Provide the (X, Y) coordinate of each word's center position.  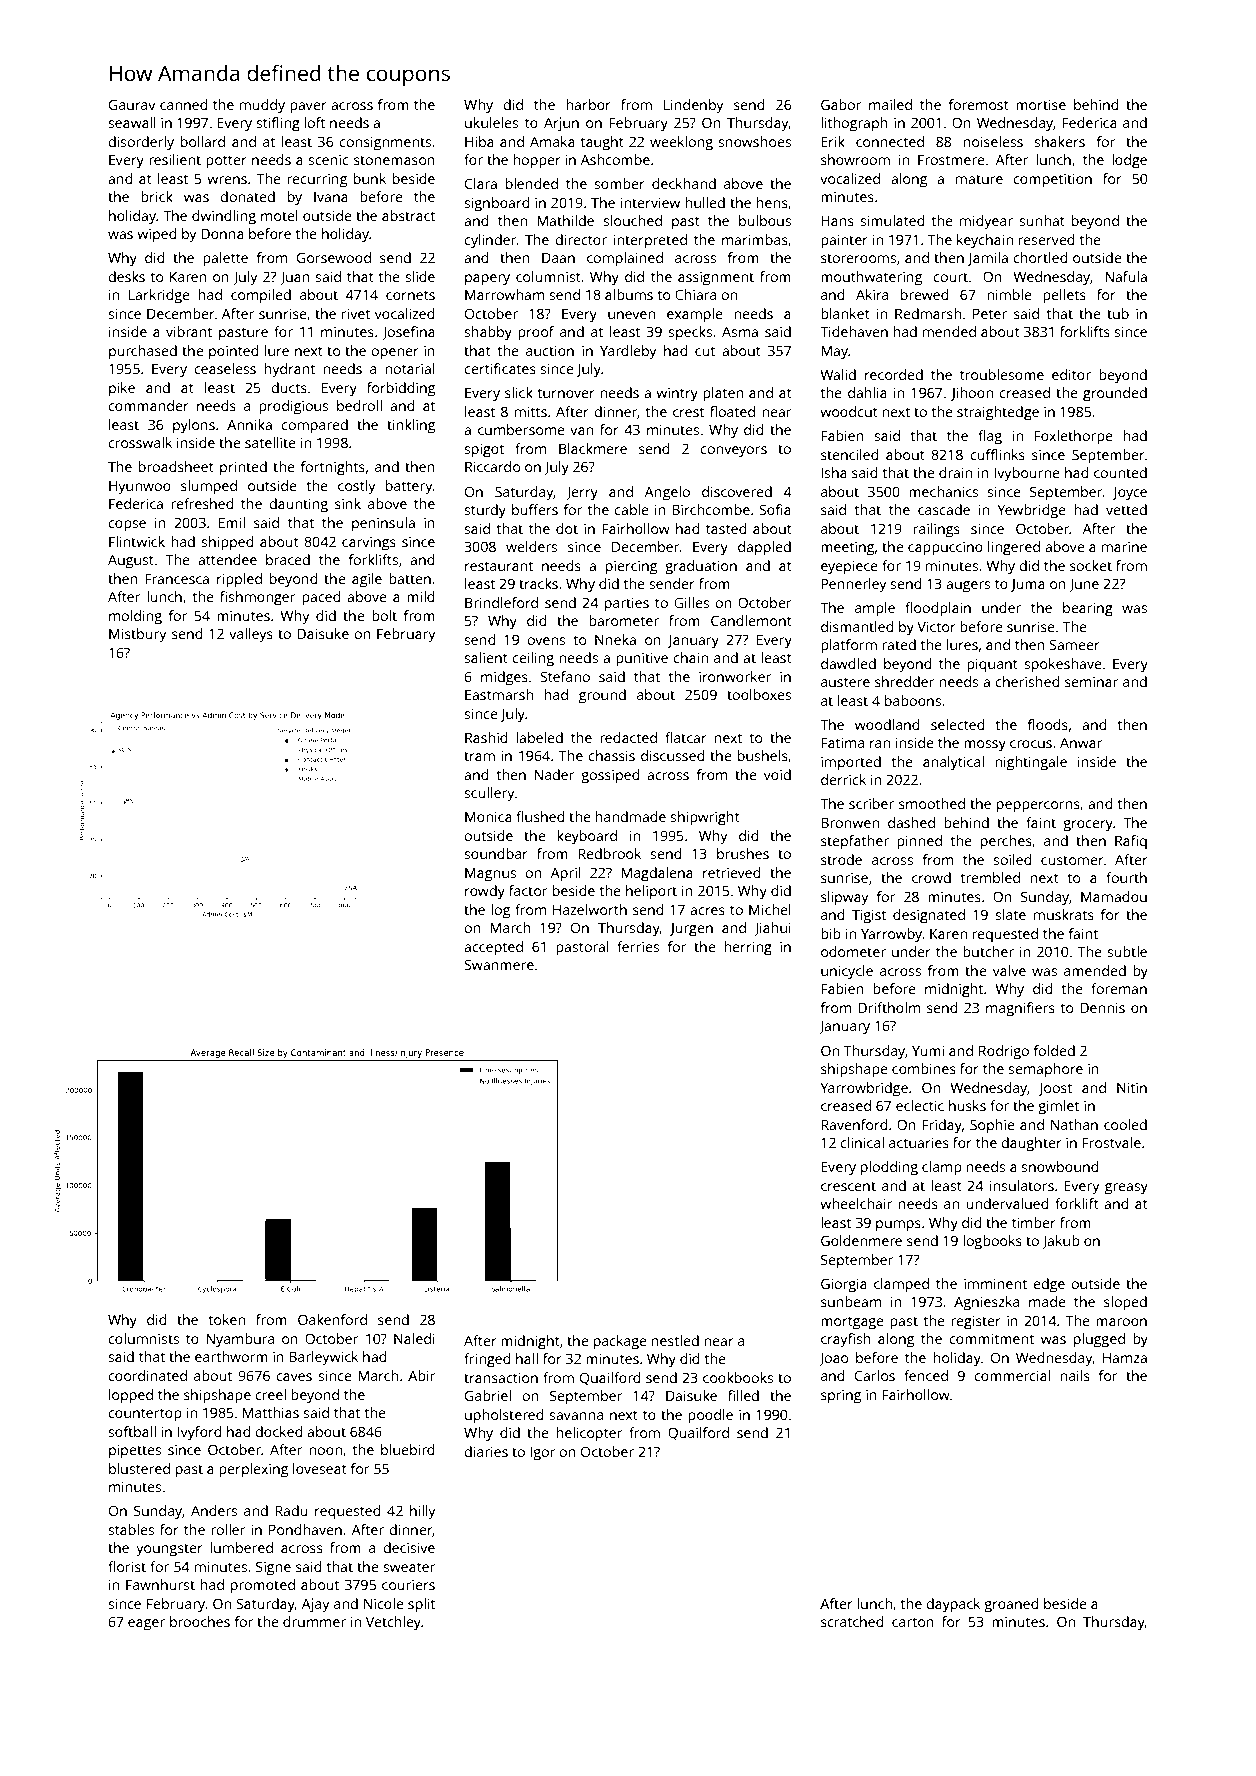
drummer (314, 1621)
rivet (356, 313)
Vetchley (393, 1623)
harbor (588, 104)
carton (913, 1622)
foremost (979, 104)
